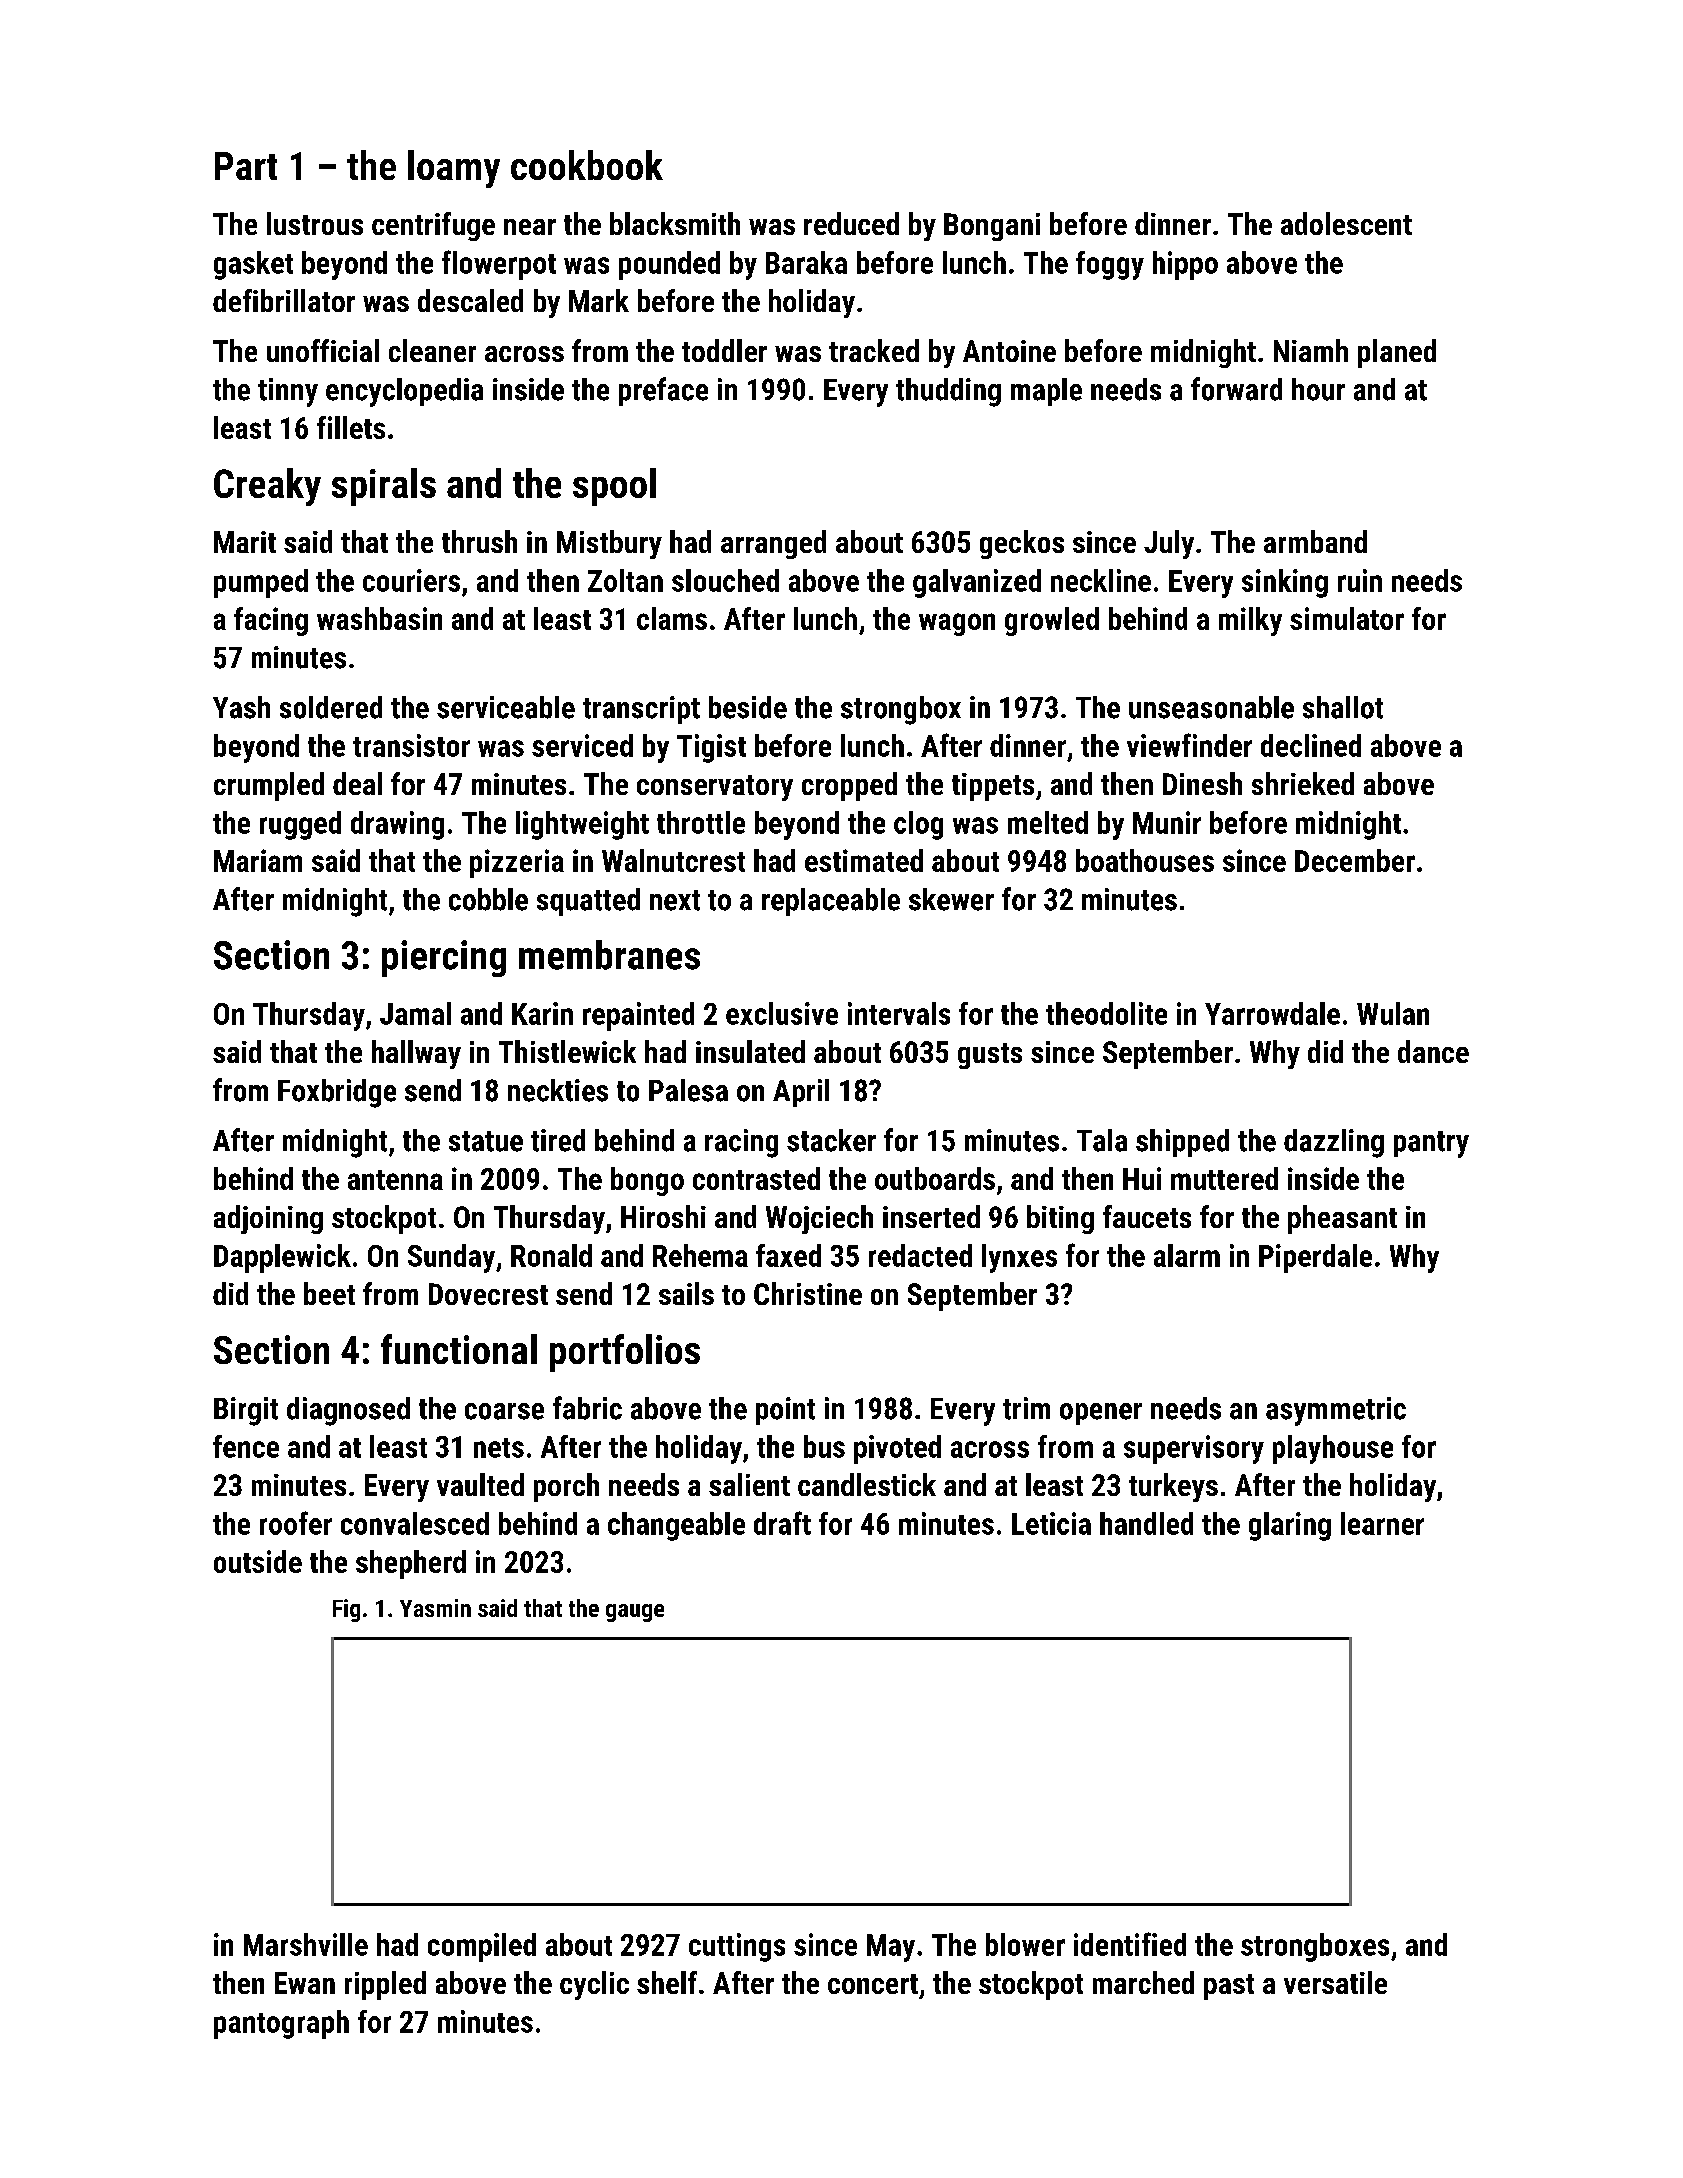  What do you see at coordinates (1022, 544) in the document?
I see `geckos` at bounding box center [1022, 544].
